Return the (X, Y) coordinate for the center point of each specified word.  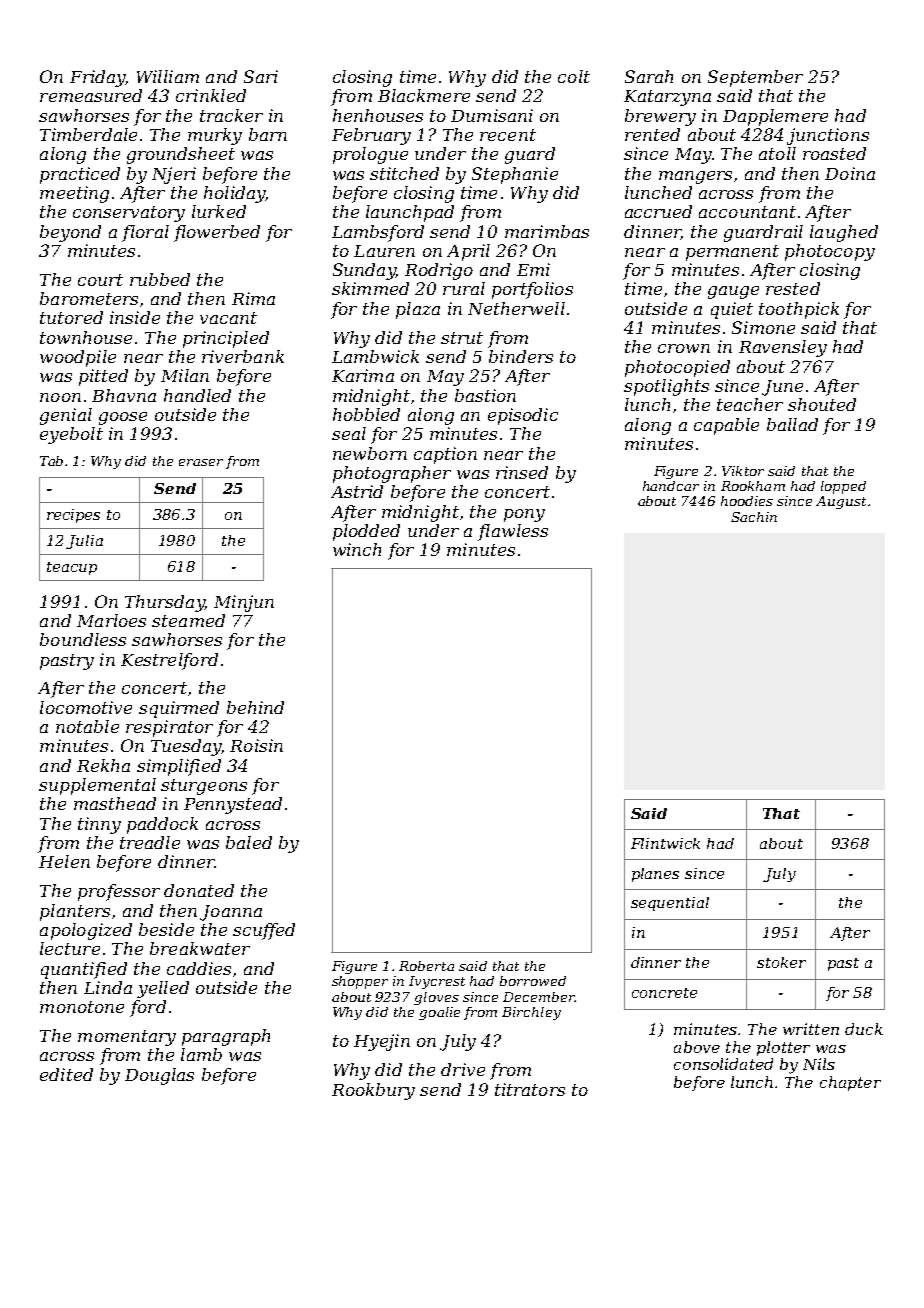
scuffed (264, 931)
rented (652, 134)
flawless (513, 532)
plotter (783, 1048)
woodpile (78, 358)
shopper (360, 982)
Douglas (159, 1076)
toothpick (799, 310)
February (371, 136)
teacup (72, 568)
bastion (485, 395)
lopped (843, 487)
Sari (261, 76)
